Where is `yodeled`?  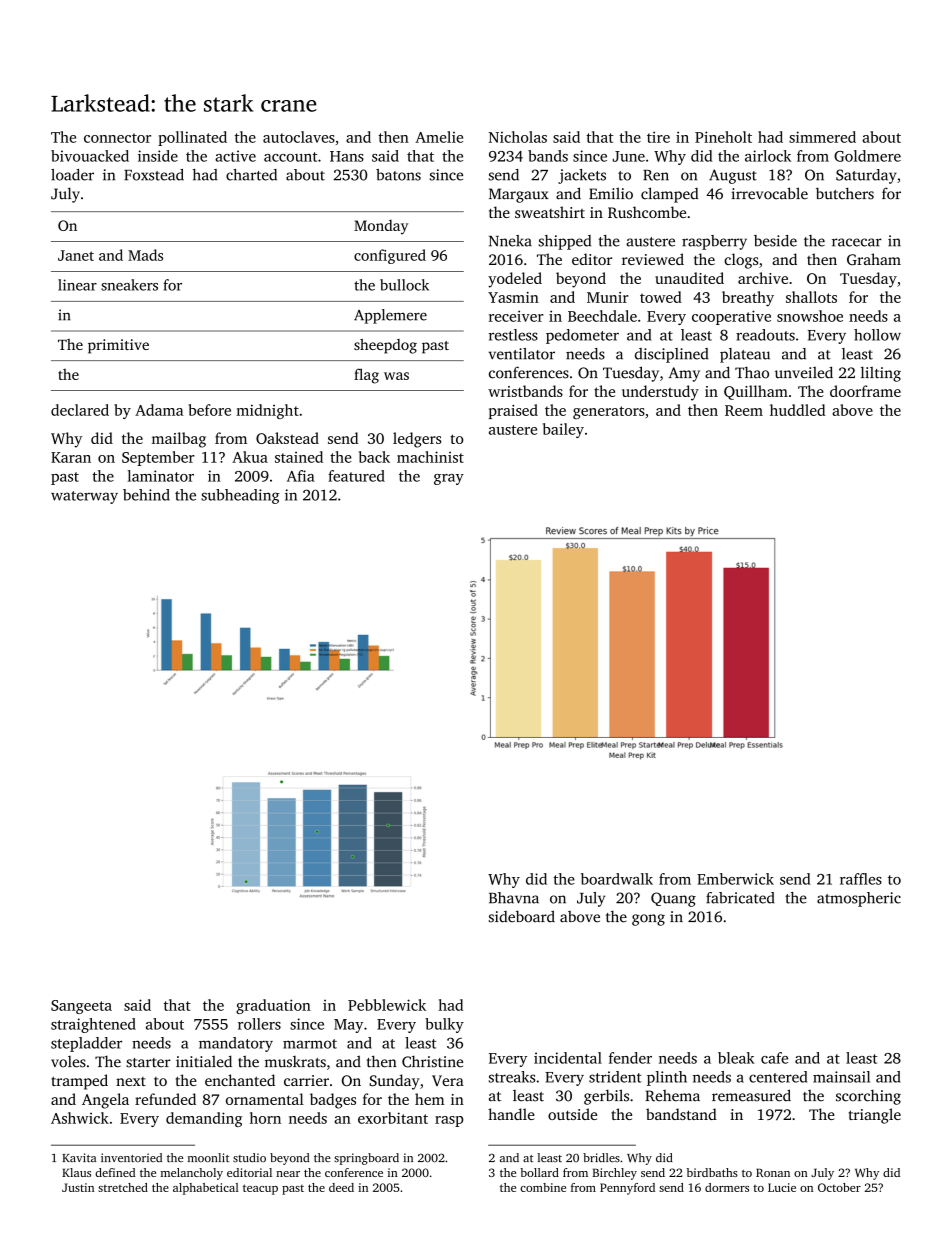 yodeled is located at coordinates (515, 280).
